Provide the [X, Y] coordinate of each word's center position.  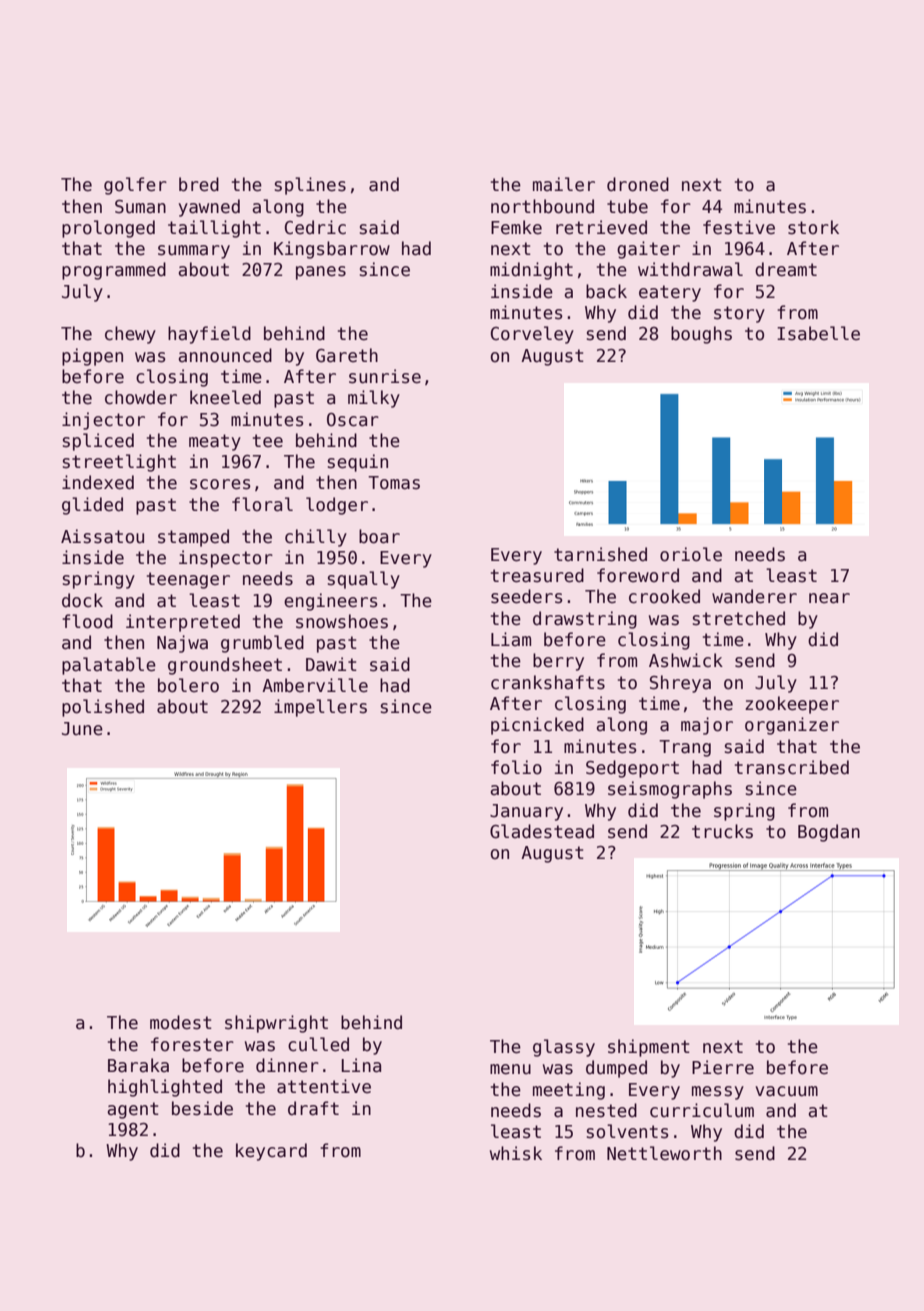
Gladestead [542, 831]
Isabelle [818, 333]
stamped [193, 538]
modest [181, 1022]
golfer [135, 186]
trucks [722, 831]
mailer [564, 184]
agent [133, 1110]
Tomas [394, 483]
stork [813, 227]
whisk [516, 1153]
